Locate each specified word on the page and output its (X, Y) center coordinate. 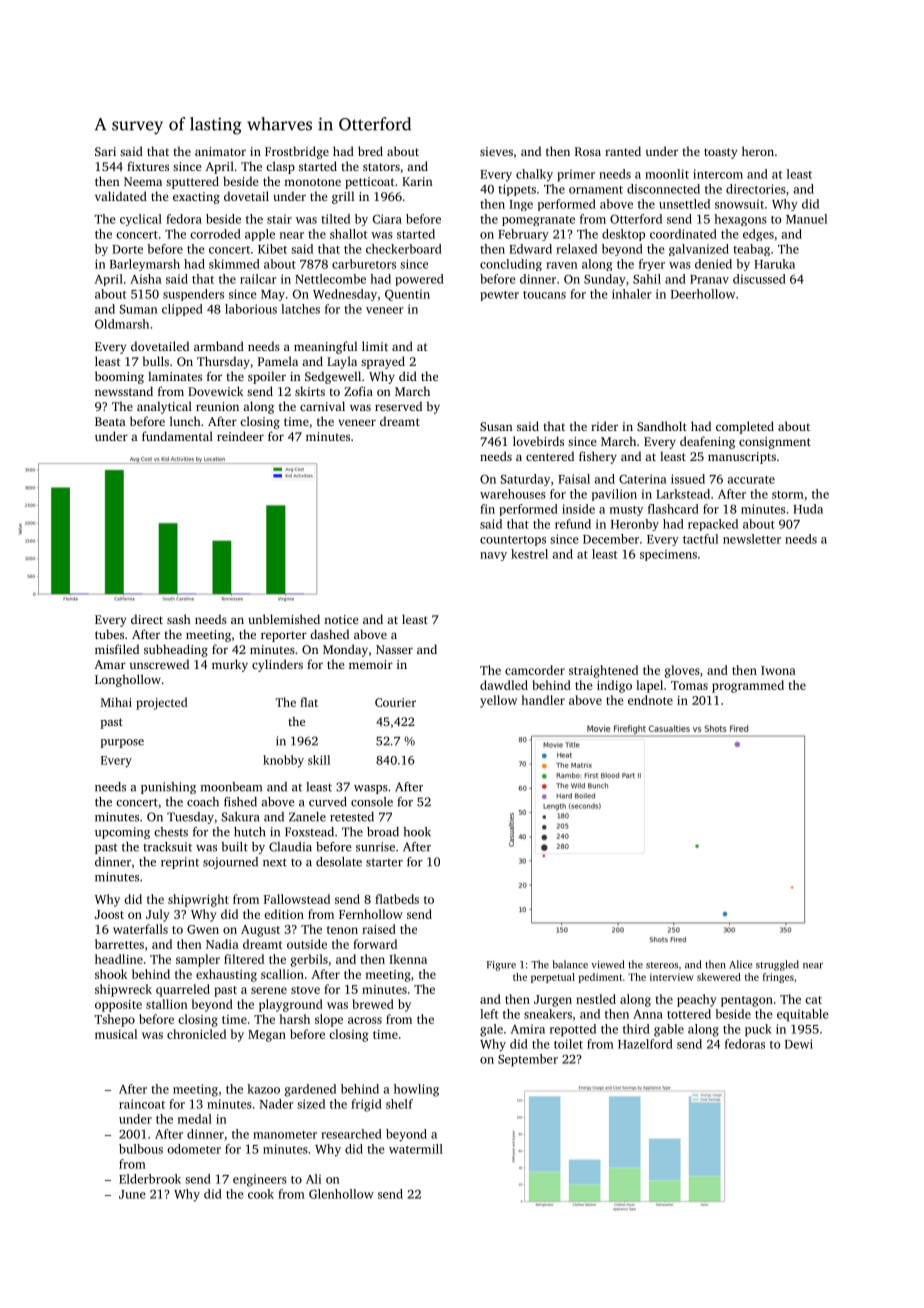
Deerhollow (703, 294)
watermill (416, 1149)
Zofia (358, 391)
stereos (662, 965)
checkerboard (404, 249)
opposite (118, 1006)
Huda (808, 509)
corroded (215, 234)
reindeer (240, 436)
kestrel (529, 554)
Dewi (799, 1044)
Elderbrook (150, 1179)
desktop (623, 235)
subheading (176, 650)
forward (375, 944)
